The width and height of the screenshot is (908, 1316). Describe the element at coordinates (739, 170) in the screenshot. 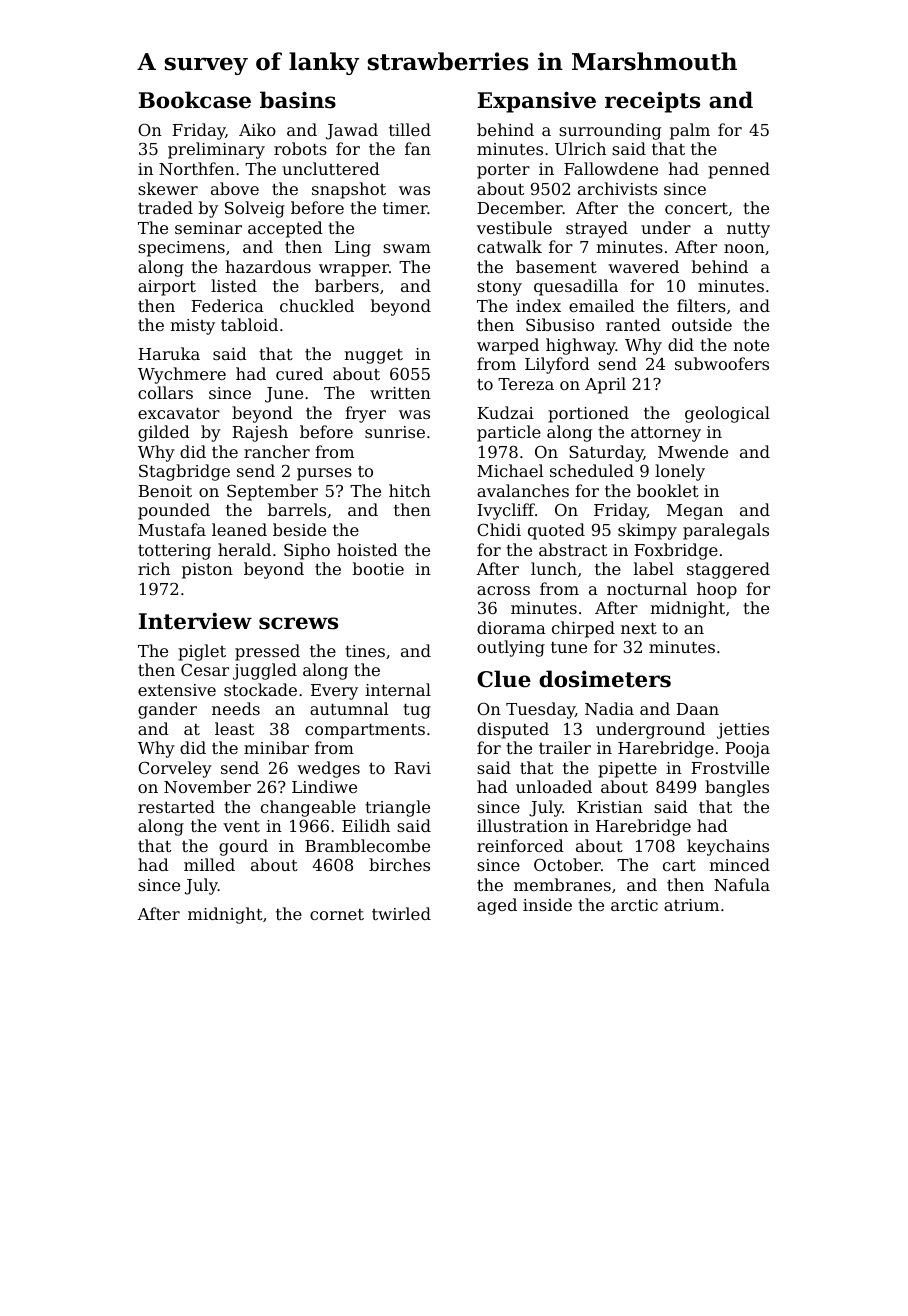

I see `penned` at that location.
